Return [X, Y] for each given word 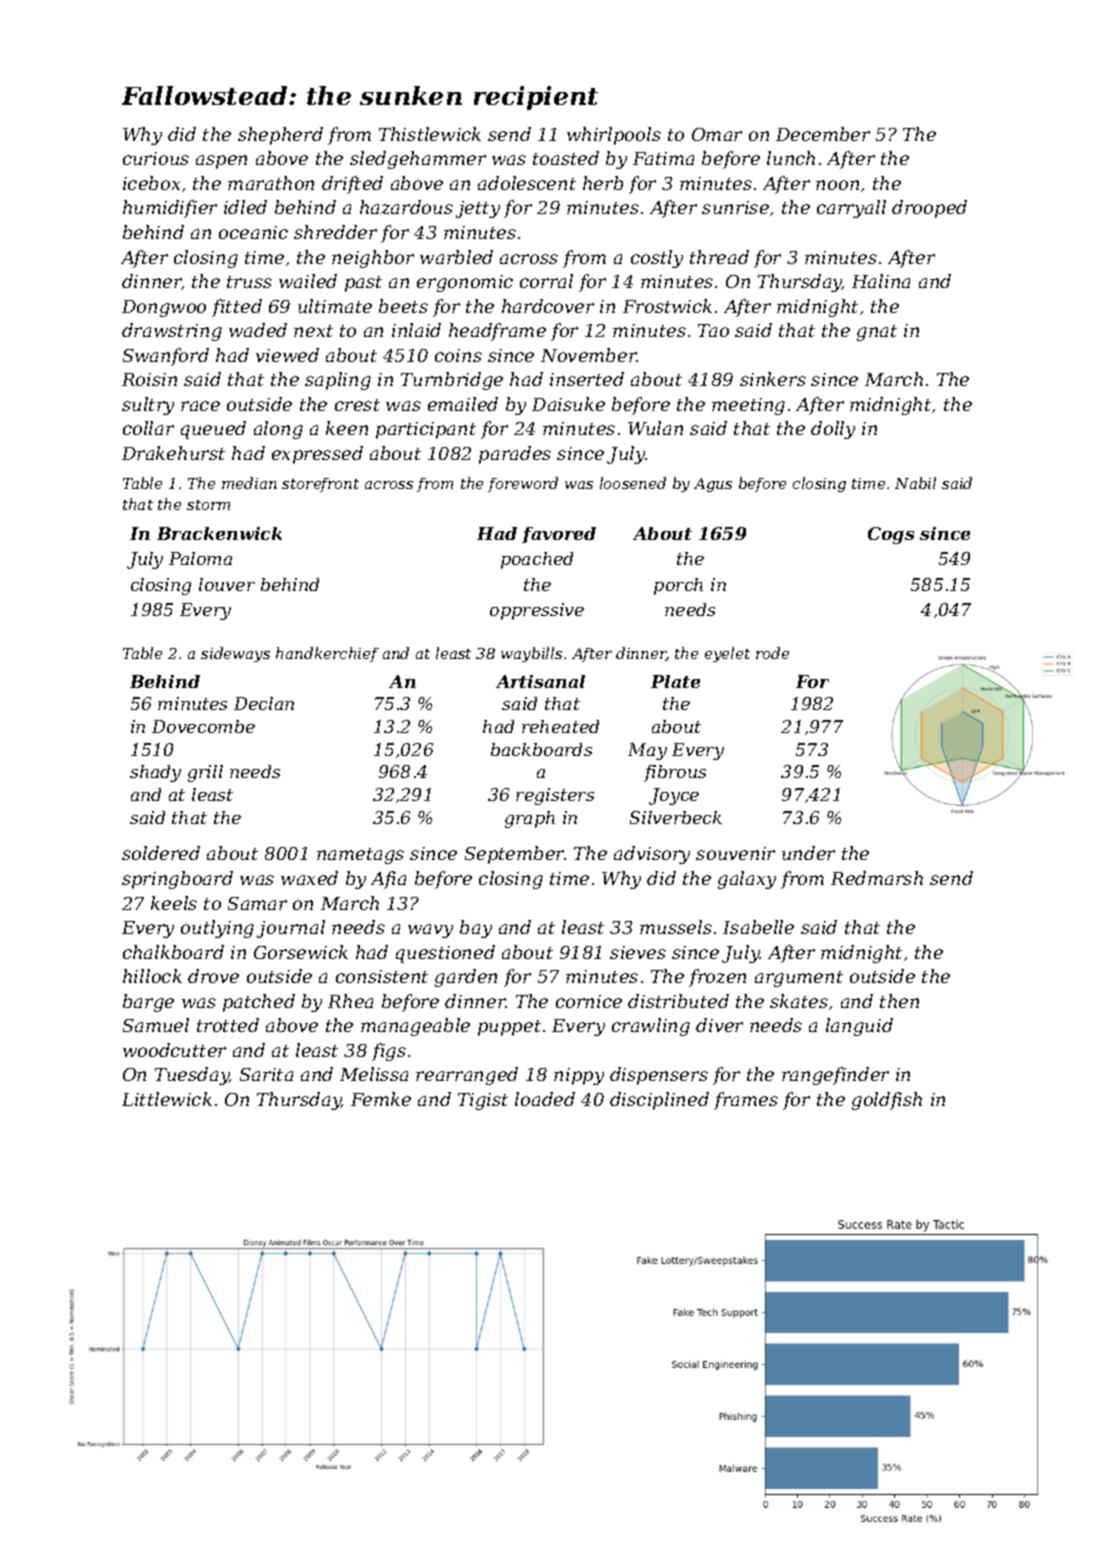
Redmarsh [877, 878]
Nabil [915, 483]
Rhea [350, 1001]
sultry [148, 406]
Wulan [655, 428]
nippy [579, 1076]
